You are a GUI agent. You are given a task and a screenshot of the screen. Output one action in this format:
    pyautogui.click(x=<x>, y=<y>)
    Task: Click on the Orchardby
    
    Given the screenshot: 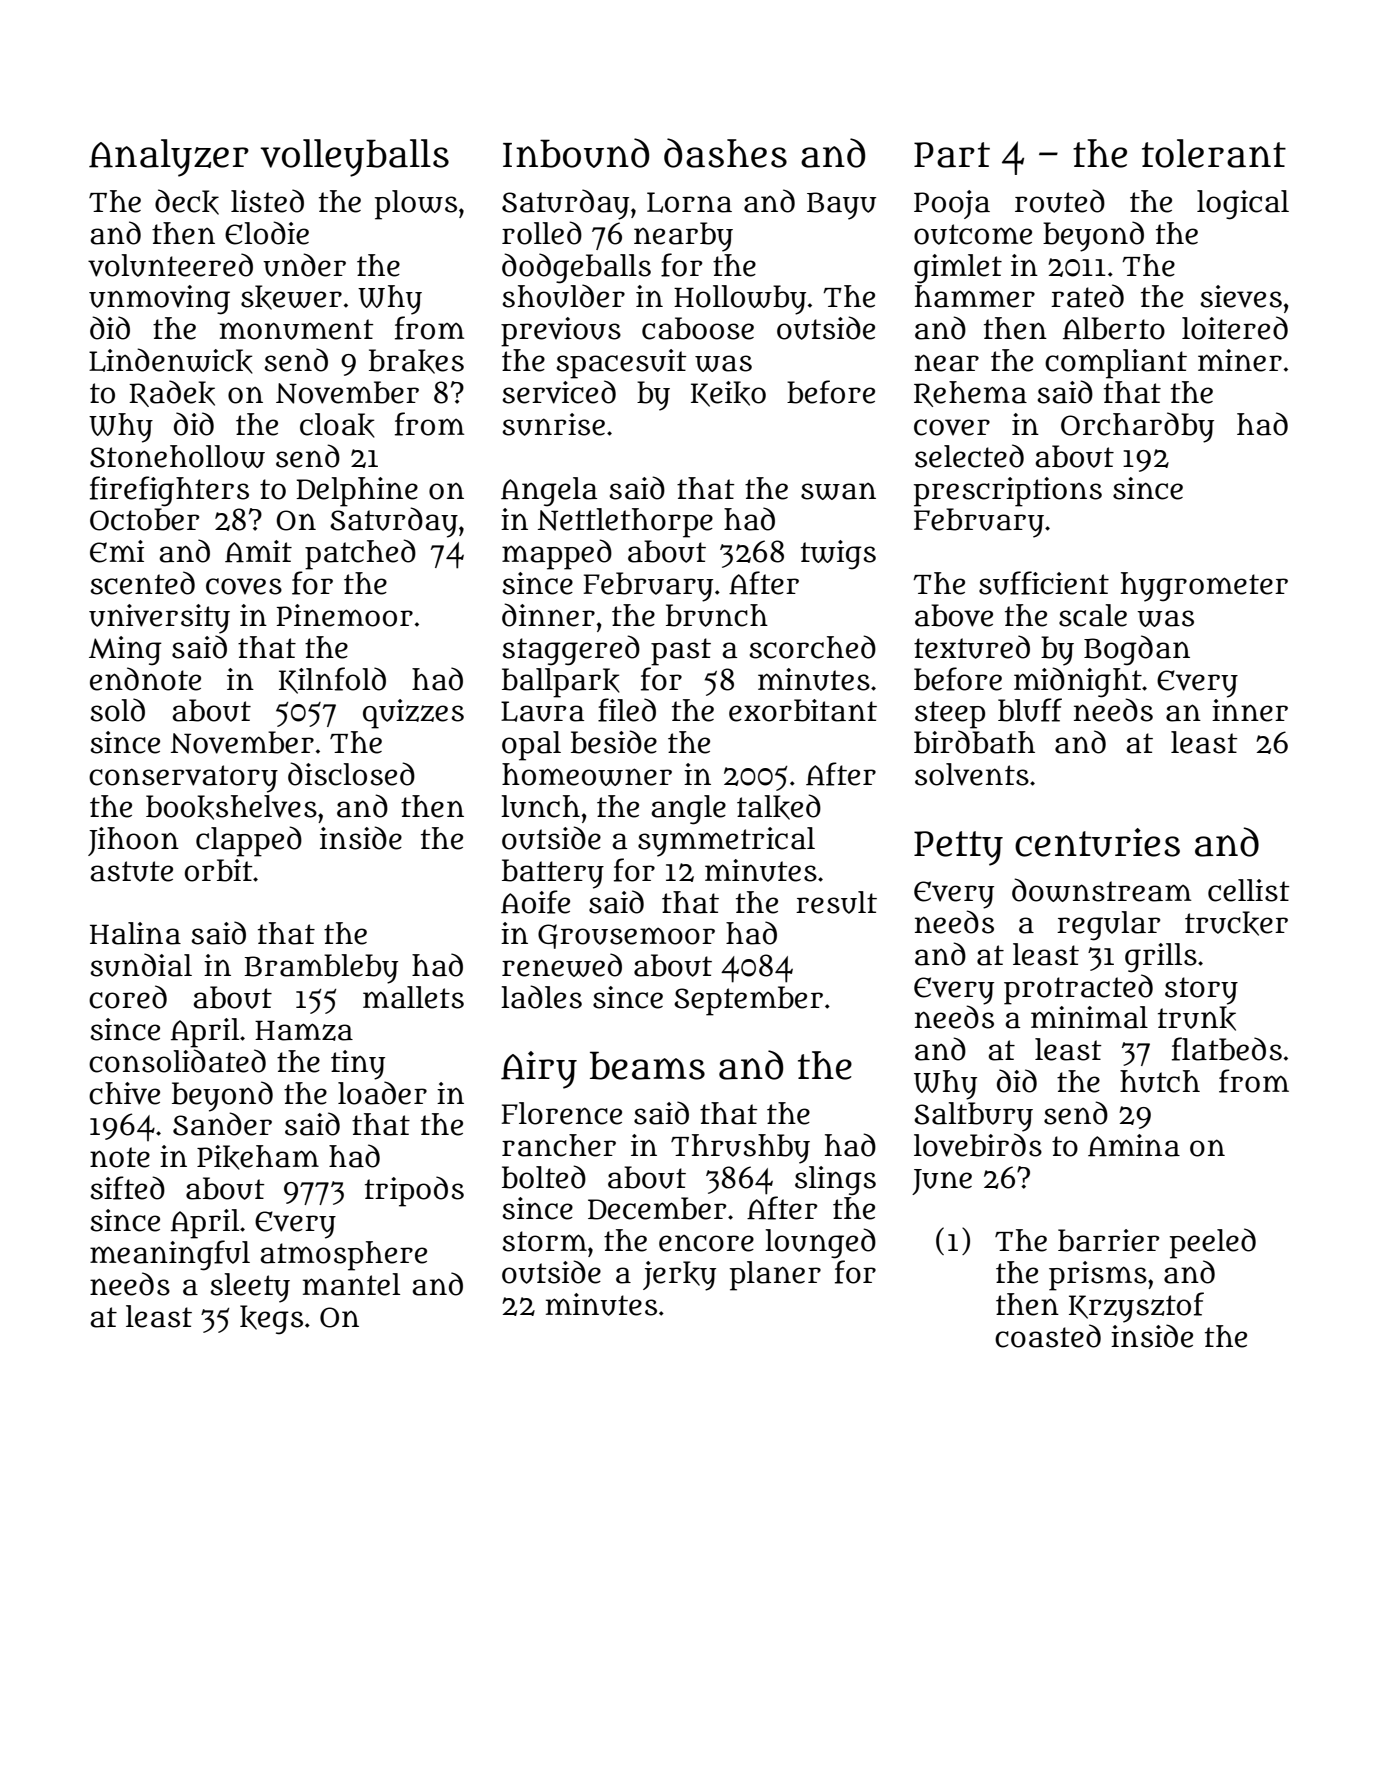 What is the action you would take?
    pyautogui.click(x=1137, y=427)
